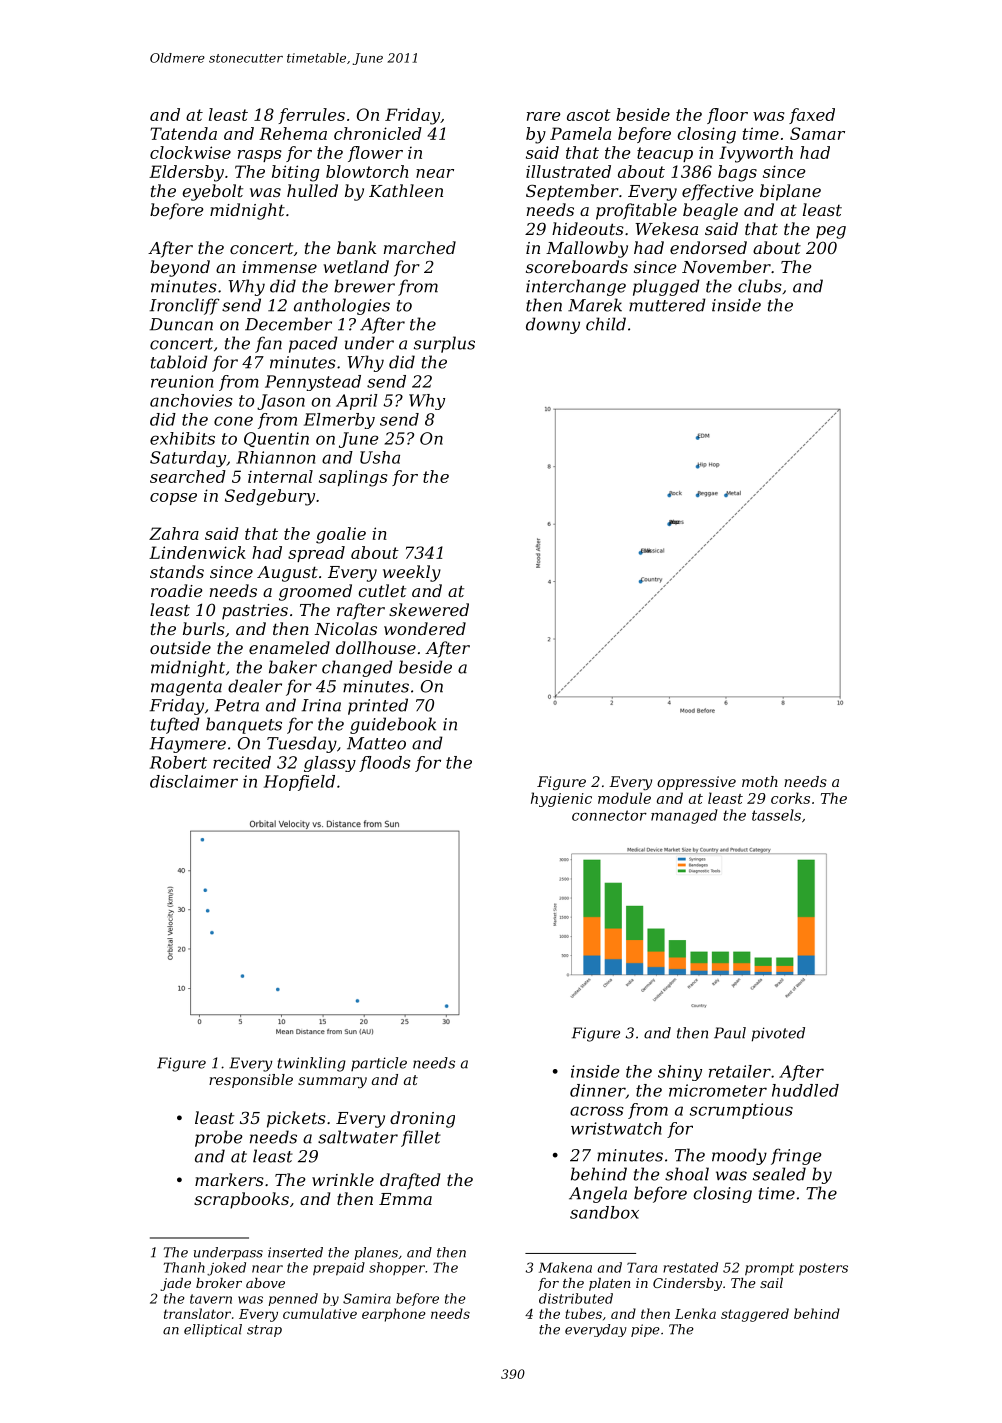 The width and height of the document is (1002, 1423). Describe the element at coordinates (260, 156) in the document. I see `rasps` at that location.
